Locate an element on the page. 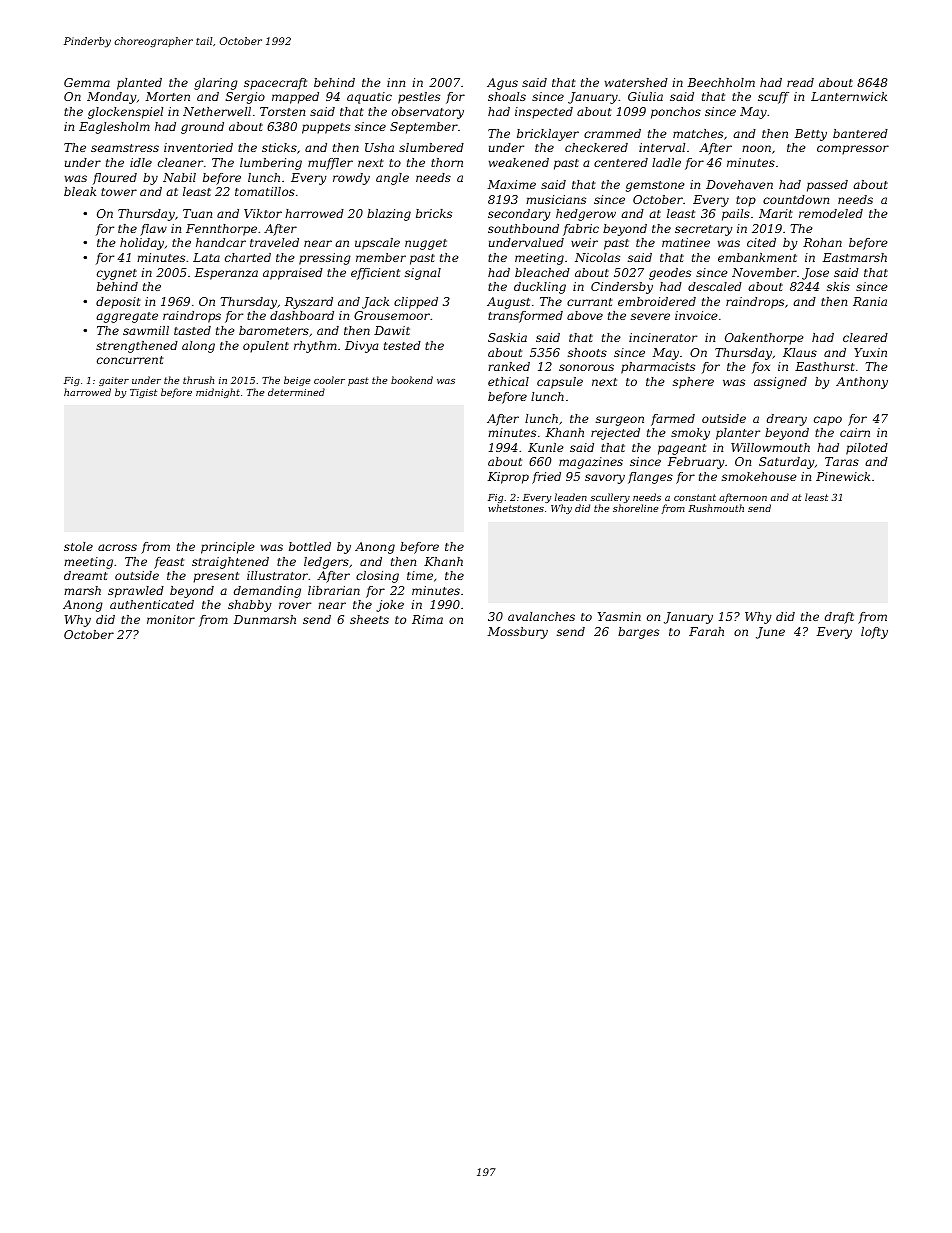 This page has height=1233, width=952. glaring is located at coordinates (216, 84).
